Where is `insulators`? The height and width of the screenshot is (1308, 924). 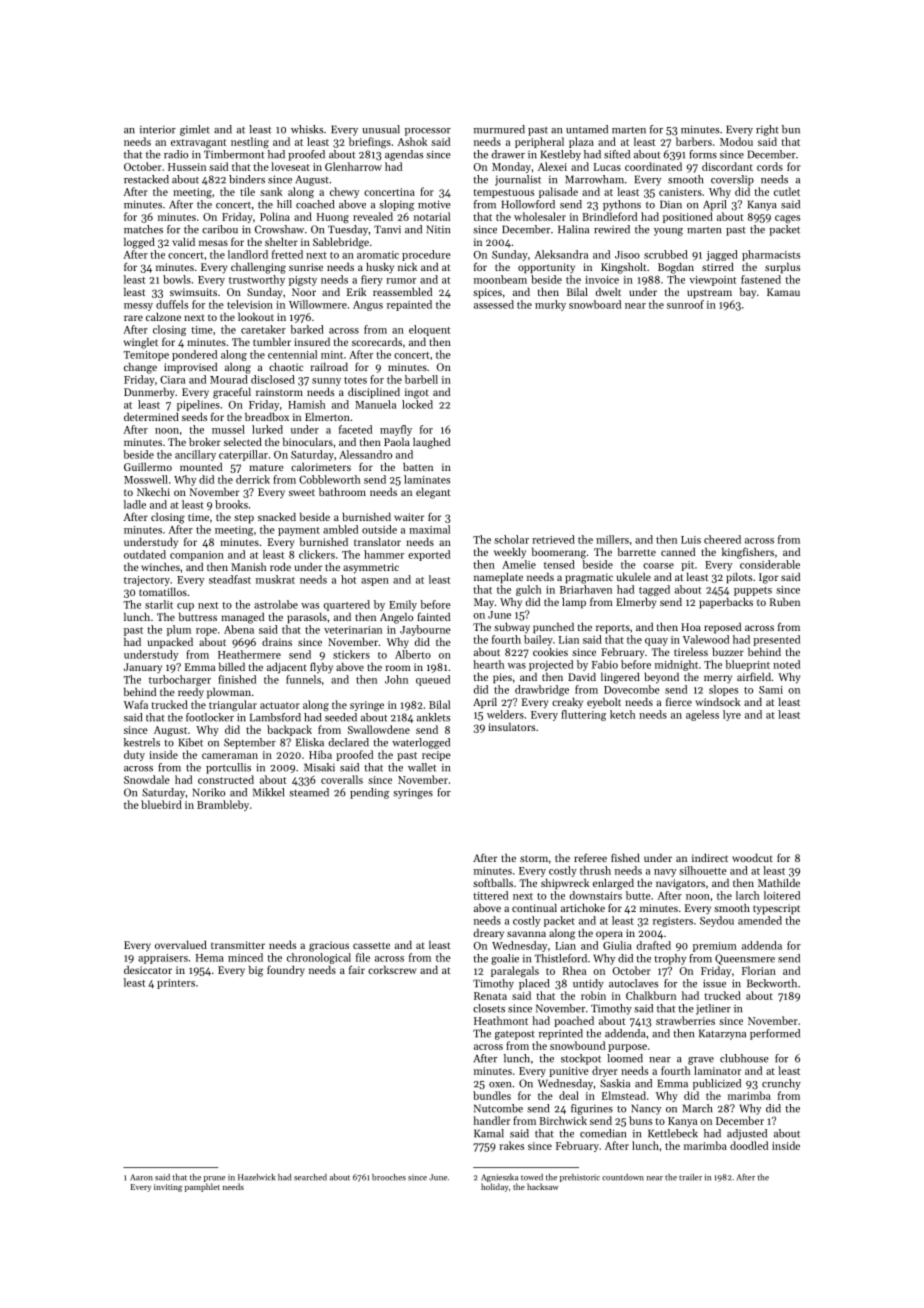 insulators is located at coordinates (511, 727).
